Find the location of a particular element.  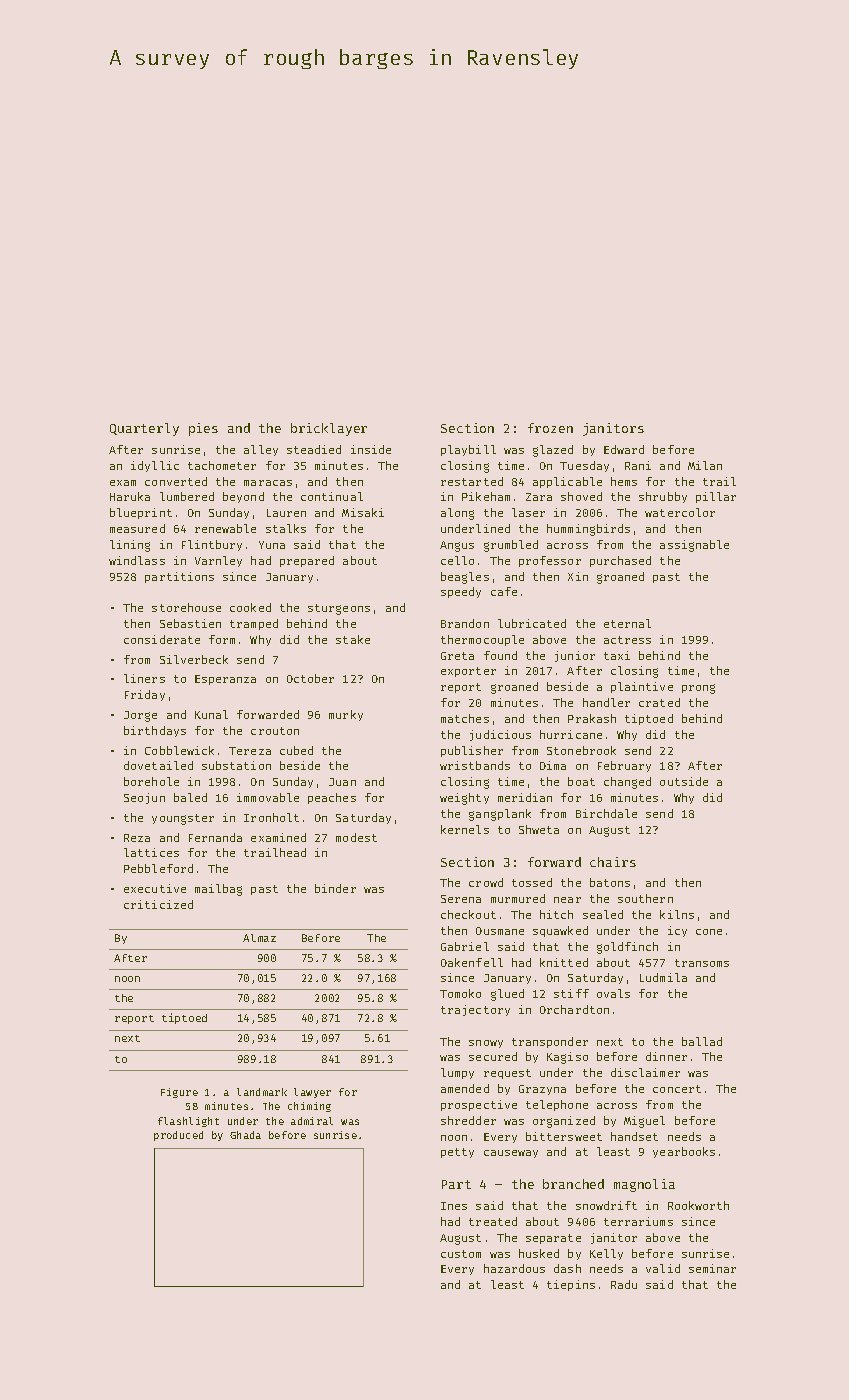

Figure is located at coordinates (179, 1093).
